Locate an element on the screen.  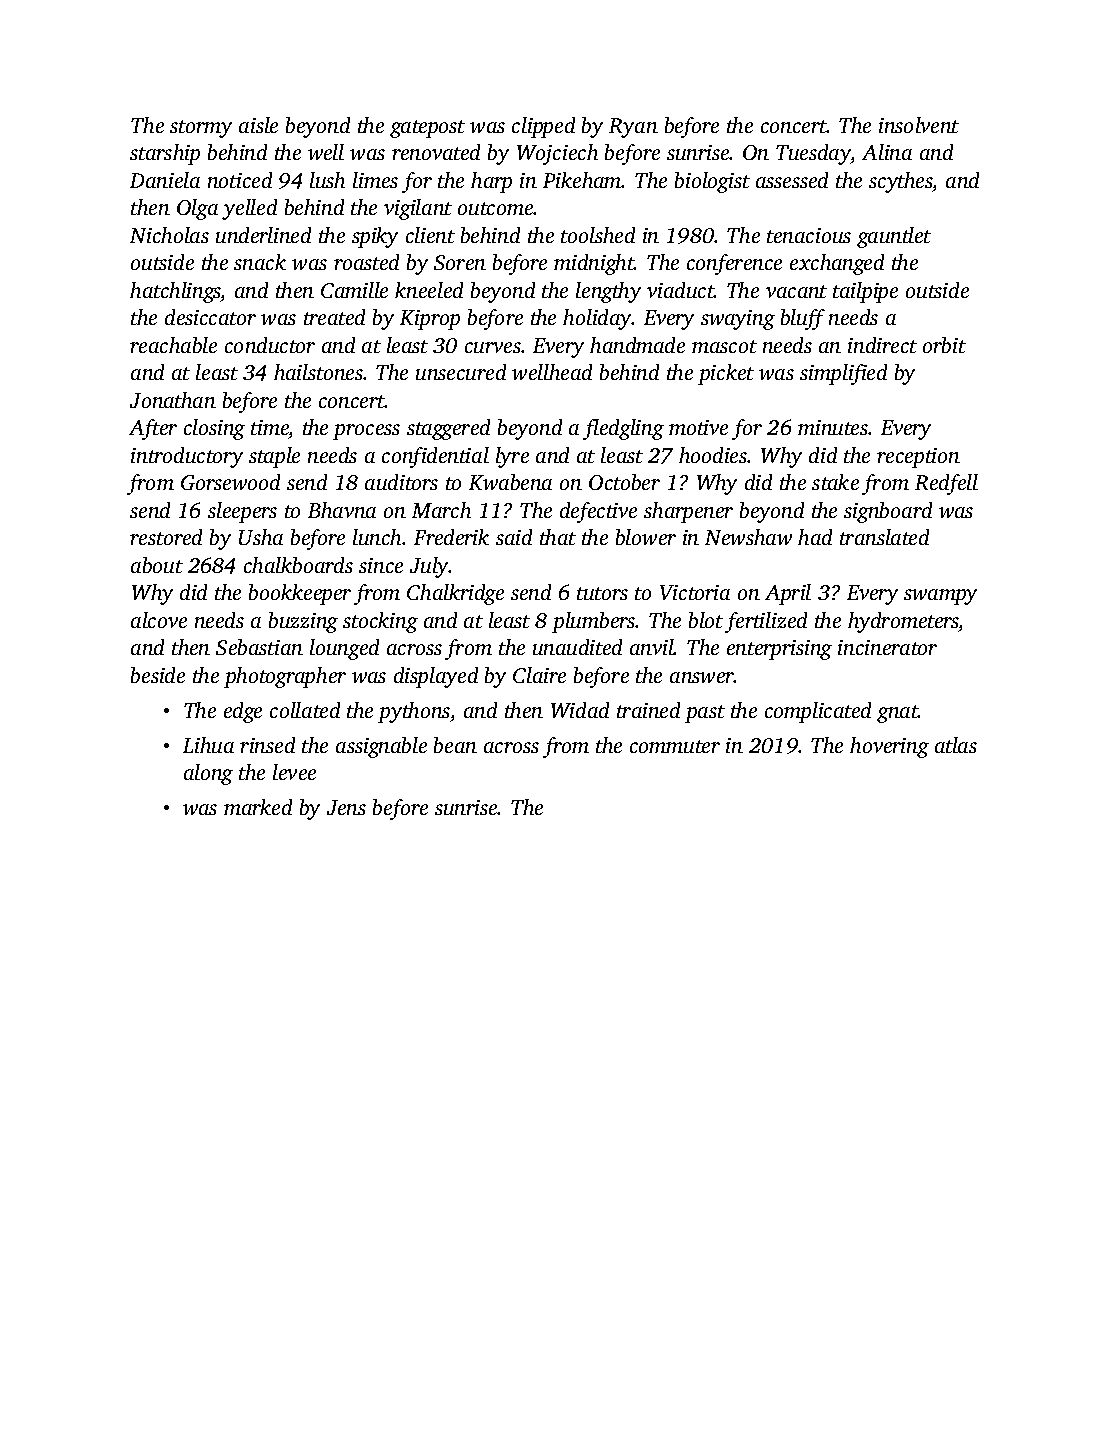
Newshaw is located at coordinates (748, 537).
